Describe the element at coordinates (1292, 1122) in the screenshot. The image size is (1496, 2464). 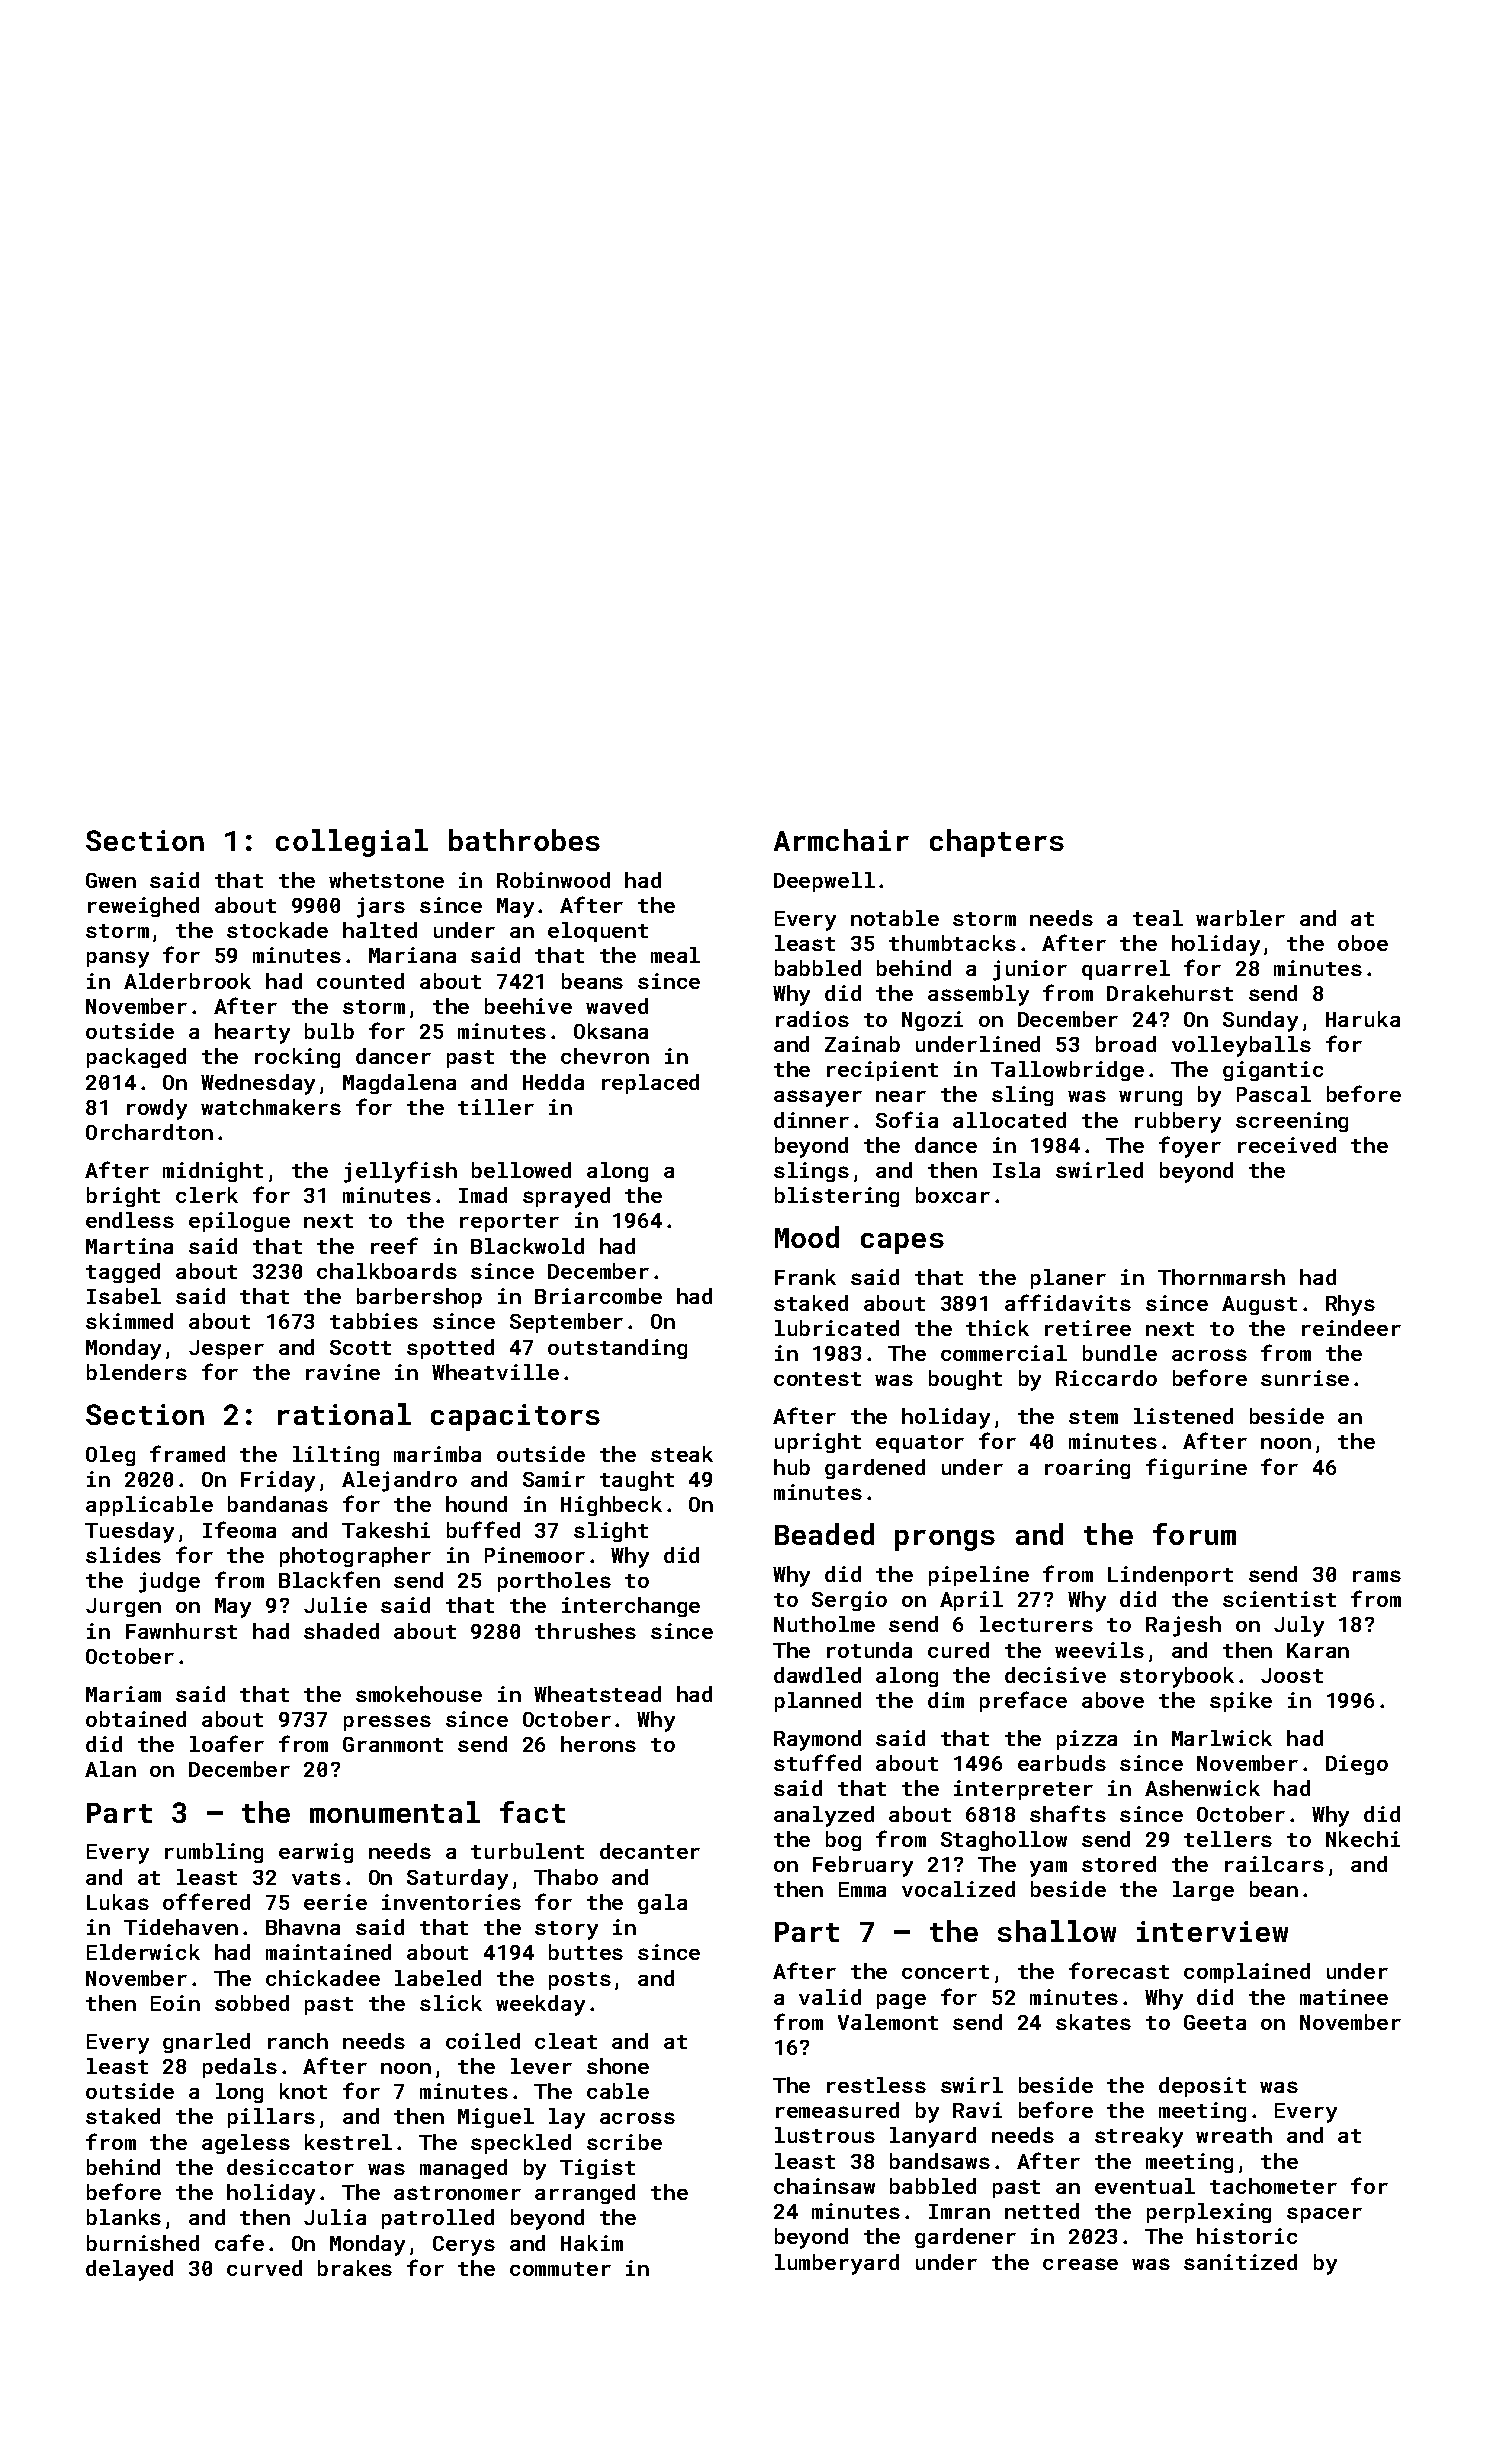
I see `screening` at that location.
